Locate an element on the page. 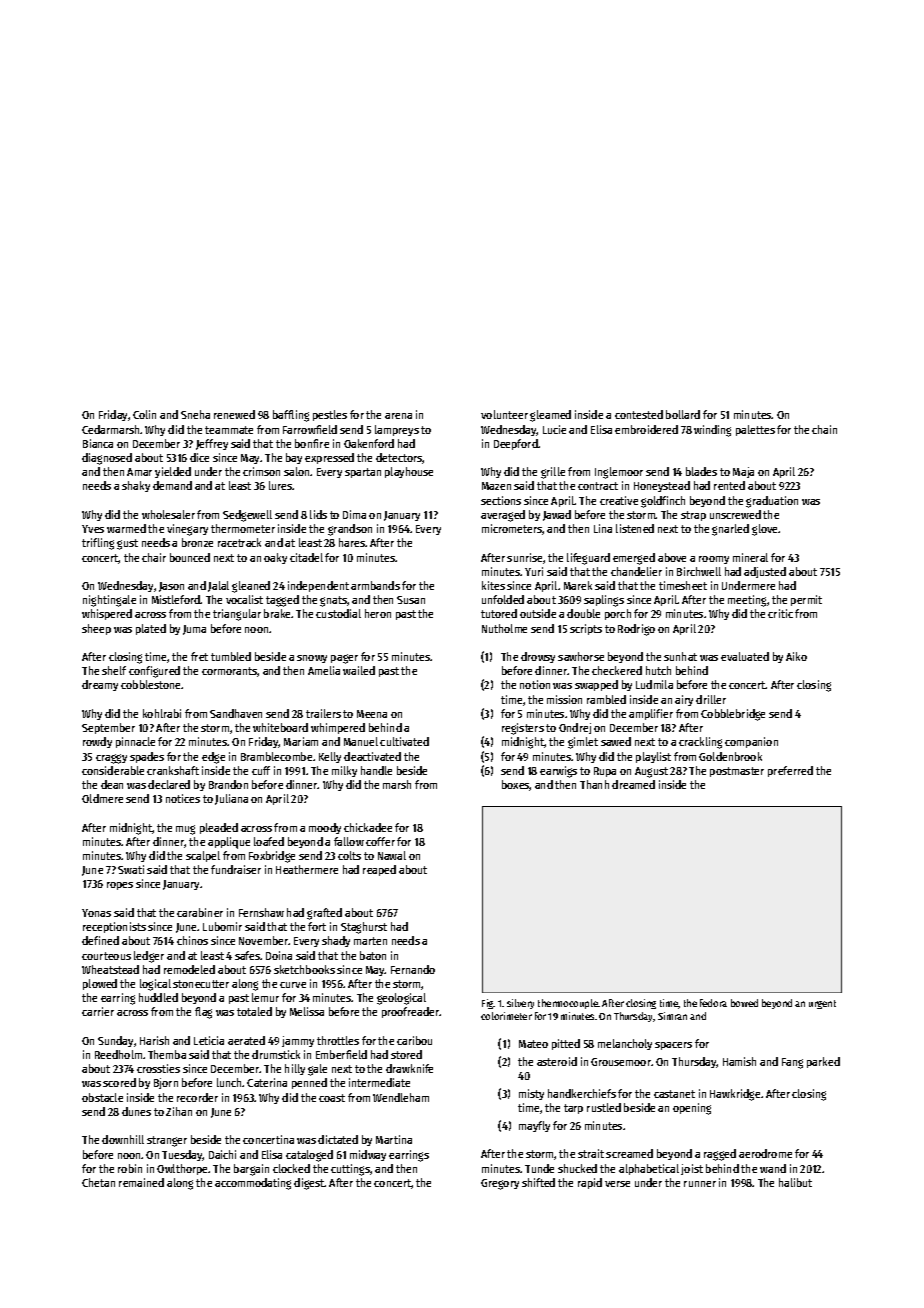 The width and height of the image is (924, 1308). Mazen is located at coordinates (496, 486).
